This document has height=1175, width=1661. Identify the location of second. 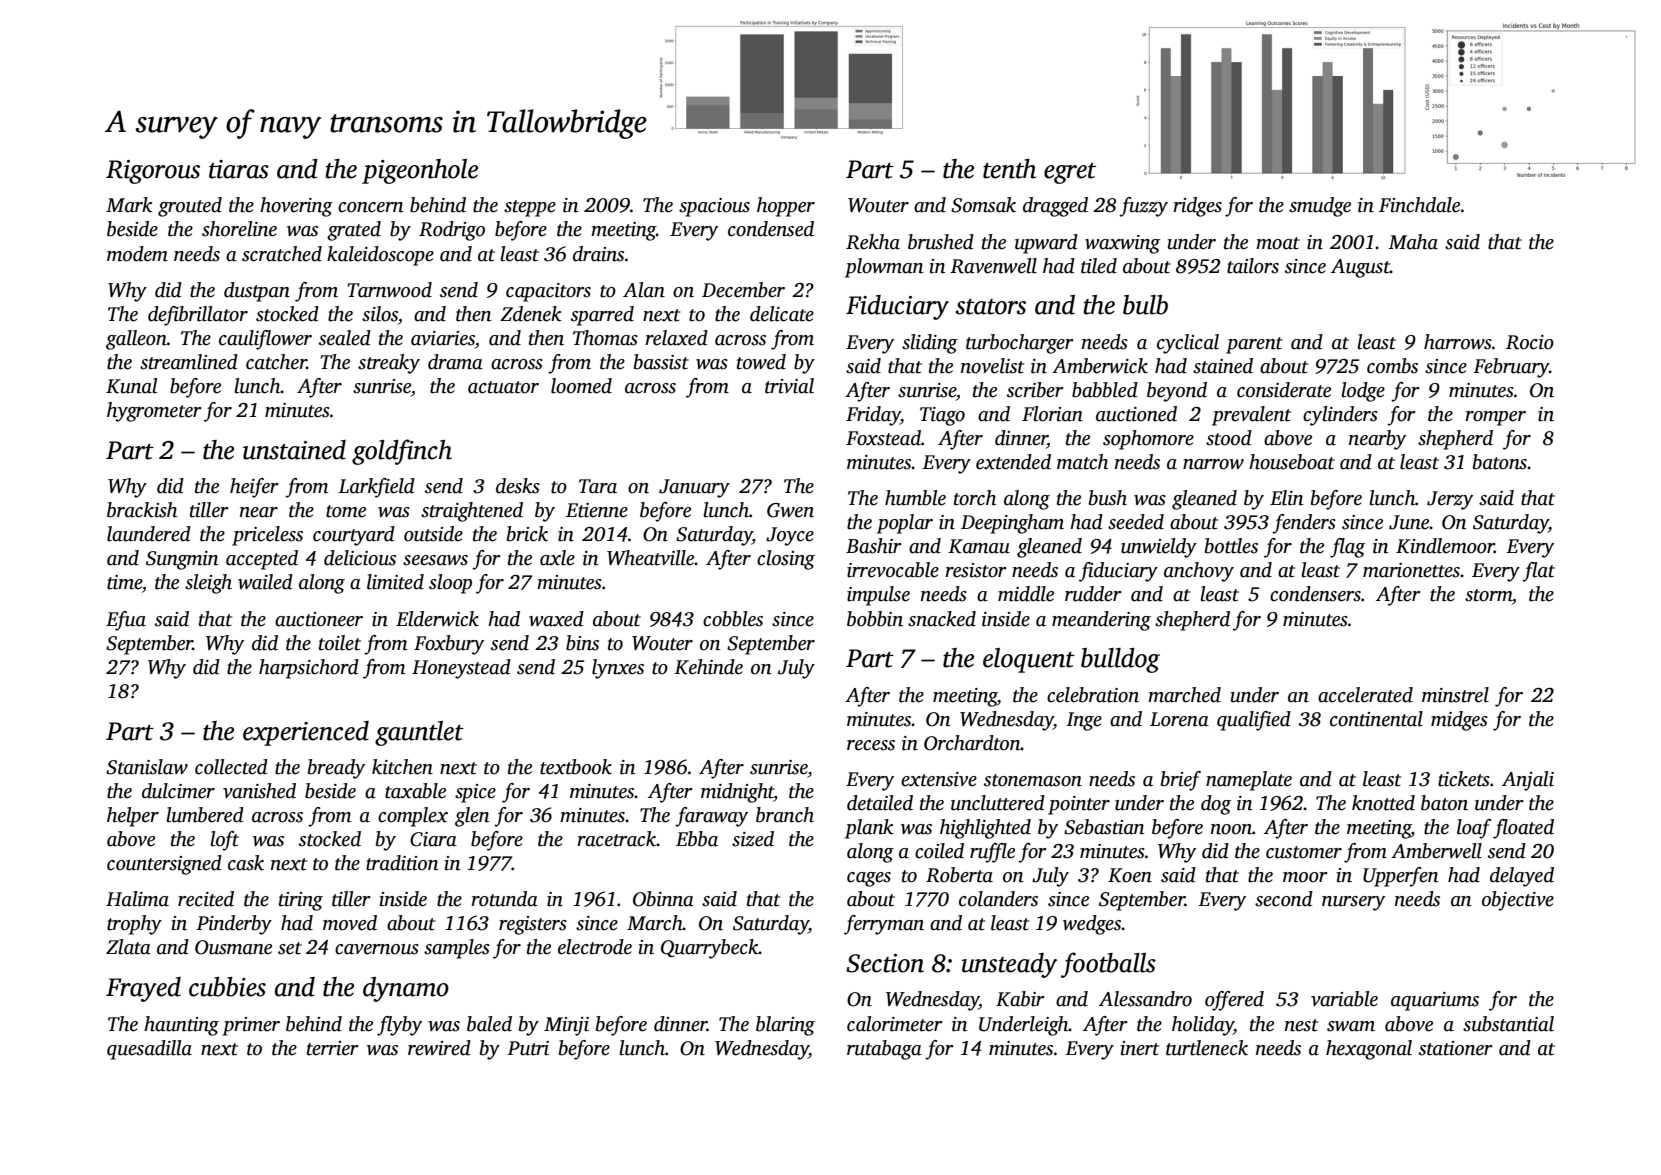
(1284, 899).
